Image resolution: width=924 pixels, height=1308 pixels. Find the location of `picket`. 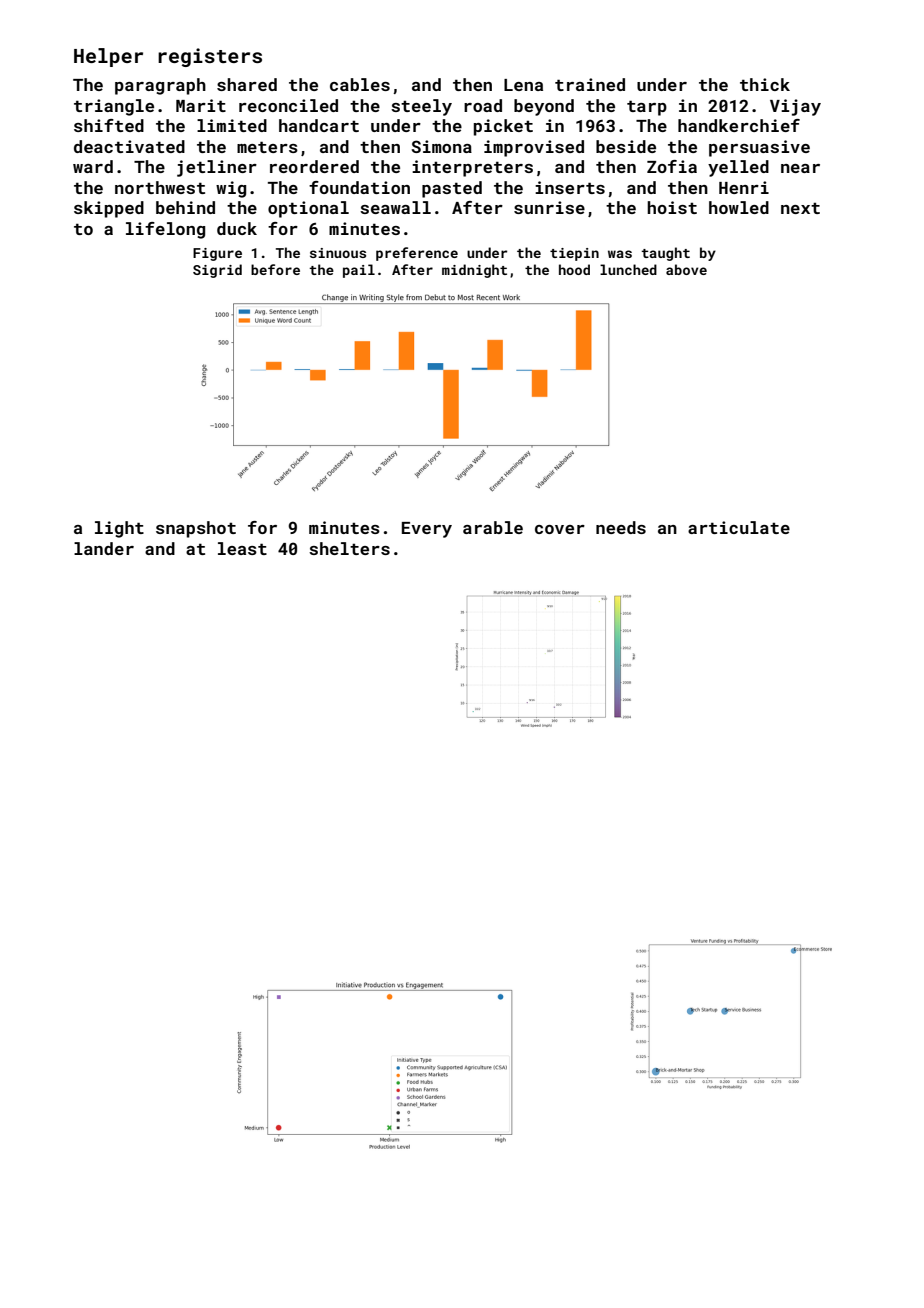

picket is located at coordinates (503, 127).
